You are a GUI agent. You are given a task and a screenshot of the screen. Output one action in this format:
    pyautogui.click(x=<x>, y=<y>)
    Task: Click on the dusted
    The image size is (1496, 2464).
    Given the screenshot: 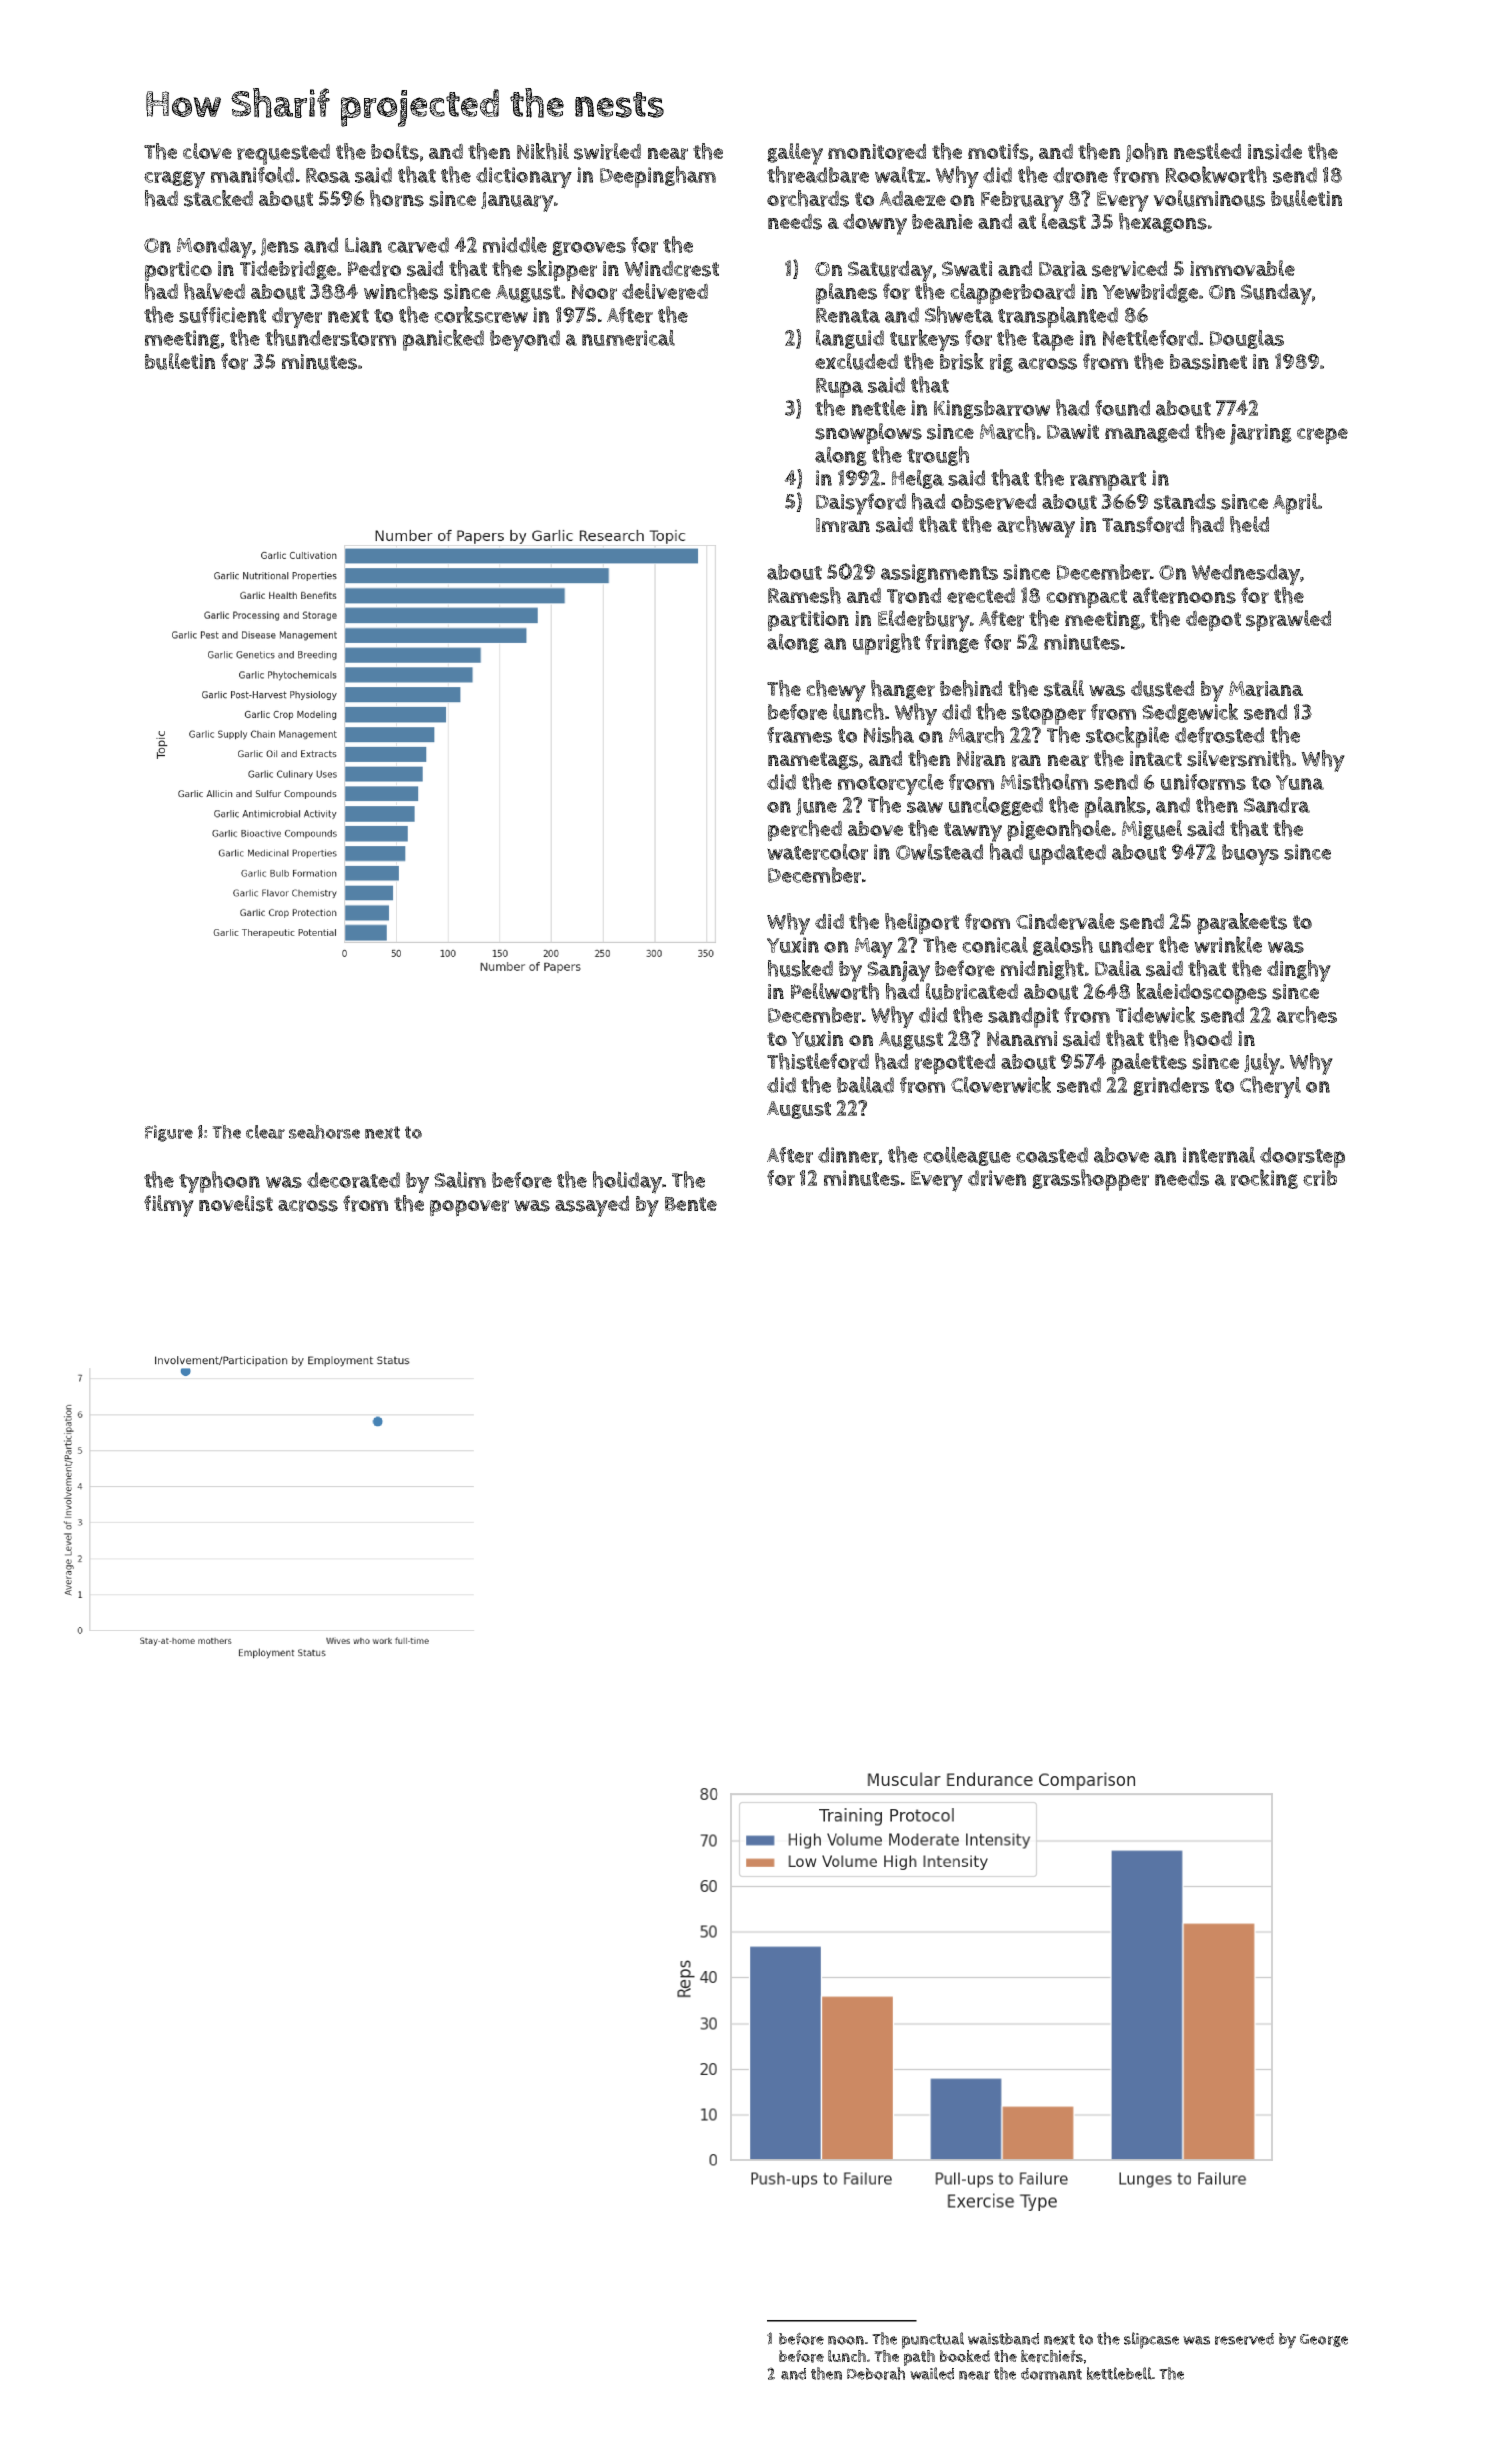 What is the action you would take?
    pyautogui.click(x=1162, y=688)
